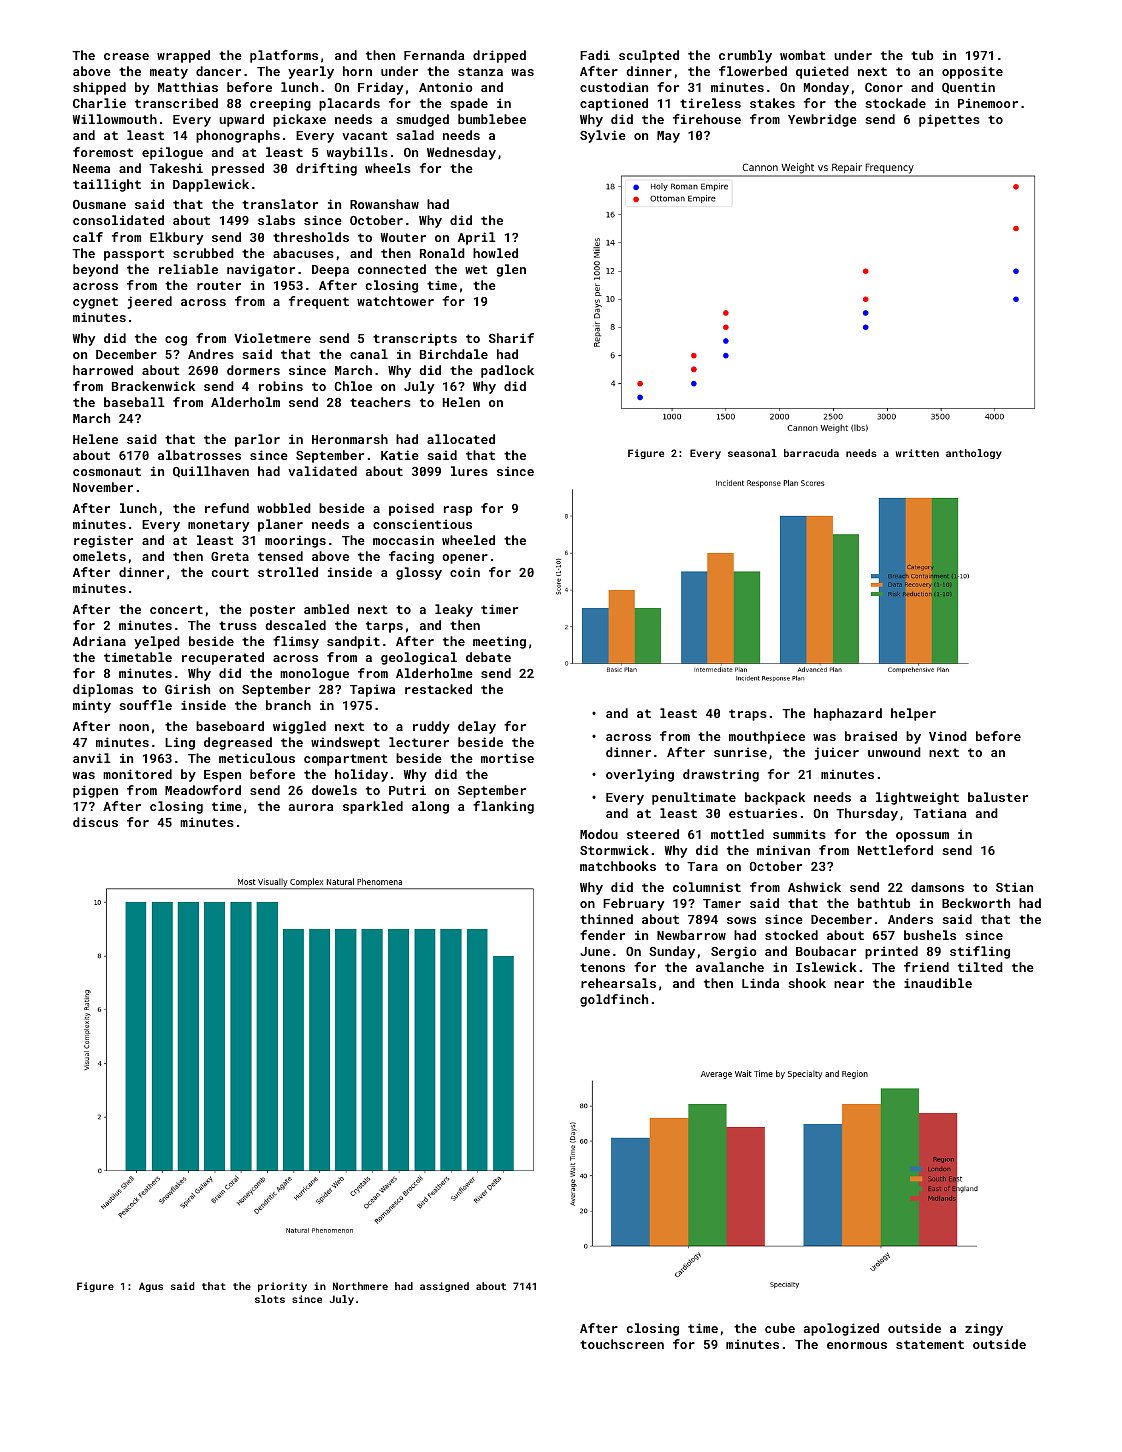 This image has height=1452, width=1122. I want to click on Stian, so click(1014, 887).
